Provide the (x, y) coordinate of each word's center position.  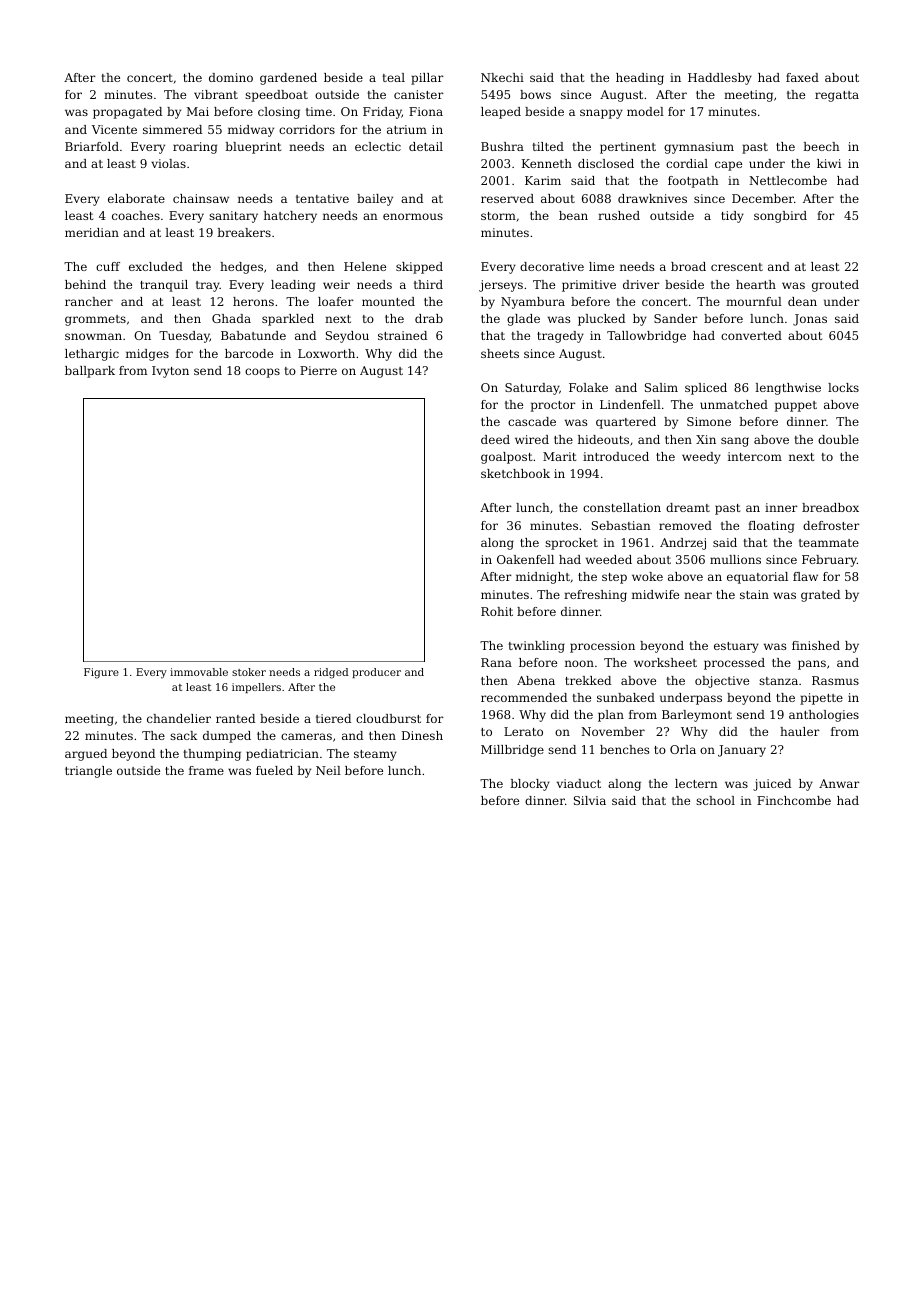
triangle (88, 772)
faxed (802, 77)
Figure (101, 673)
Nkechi (502, 77)
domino (231, 77)
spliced (706, 389)
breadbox (830, 507)
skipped (419, 268)
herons (253, 301)
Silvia (590, 800)
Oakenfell (525, 559)
